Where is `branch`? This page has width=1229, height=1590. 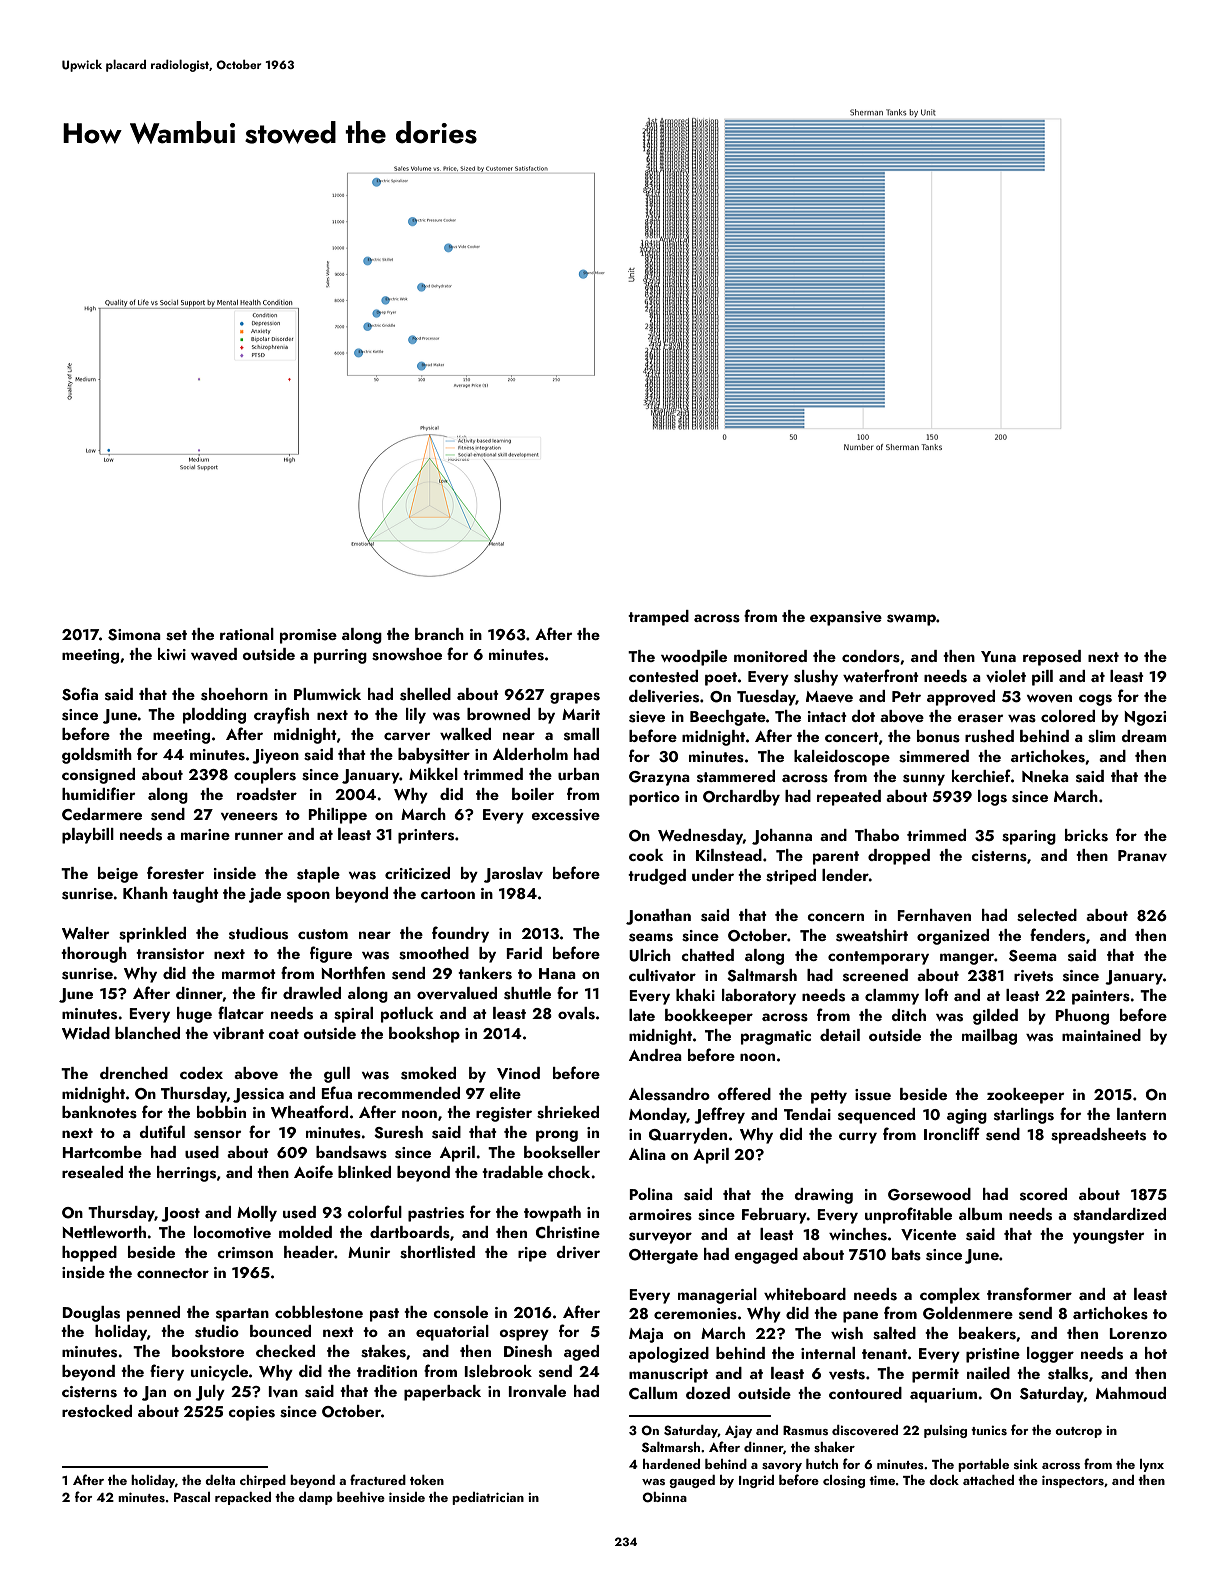
branch is located at coordinates (439, 634).
